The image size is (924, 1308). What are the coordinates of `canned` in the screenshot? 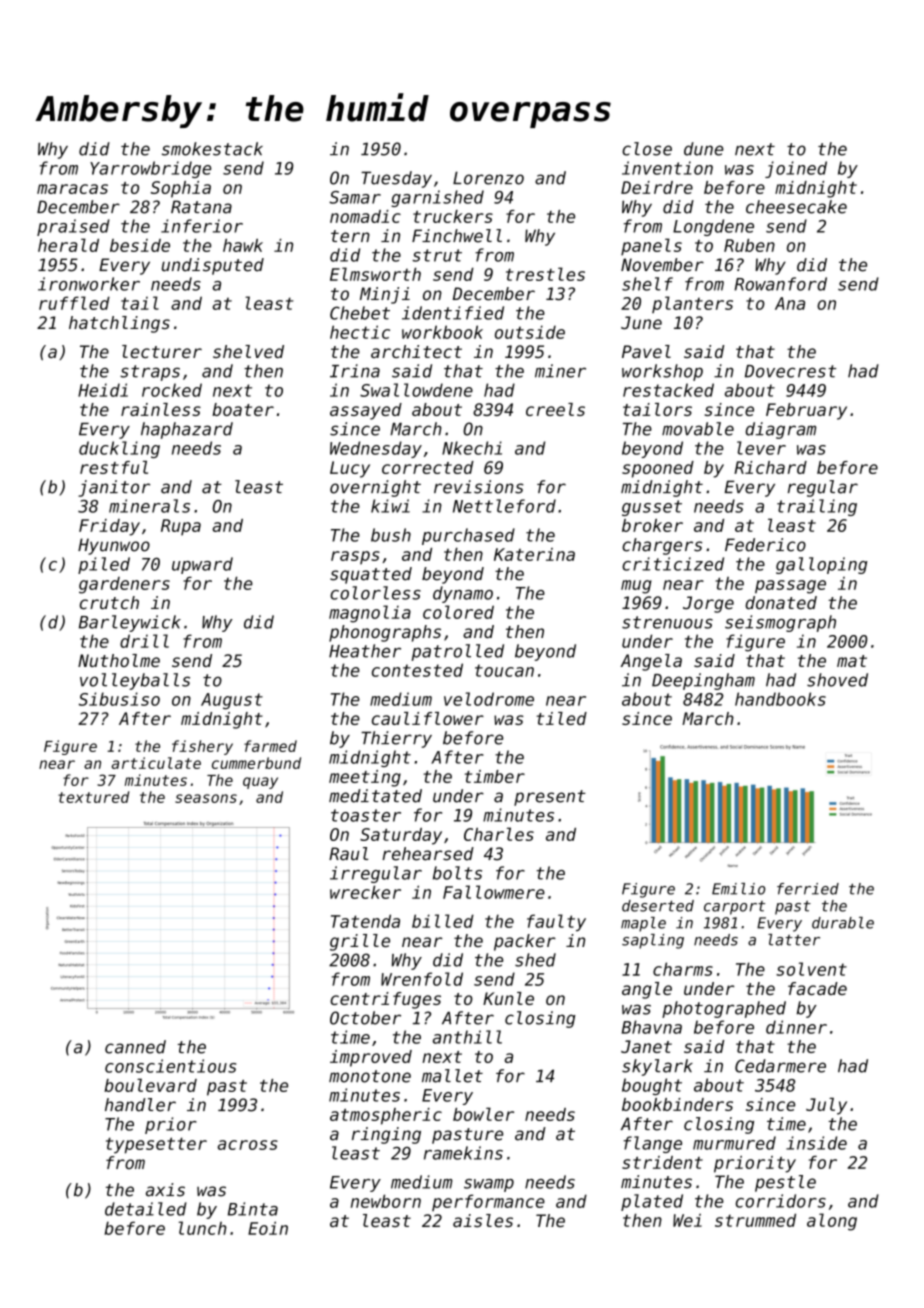 It's located at (135, 1047).
